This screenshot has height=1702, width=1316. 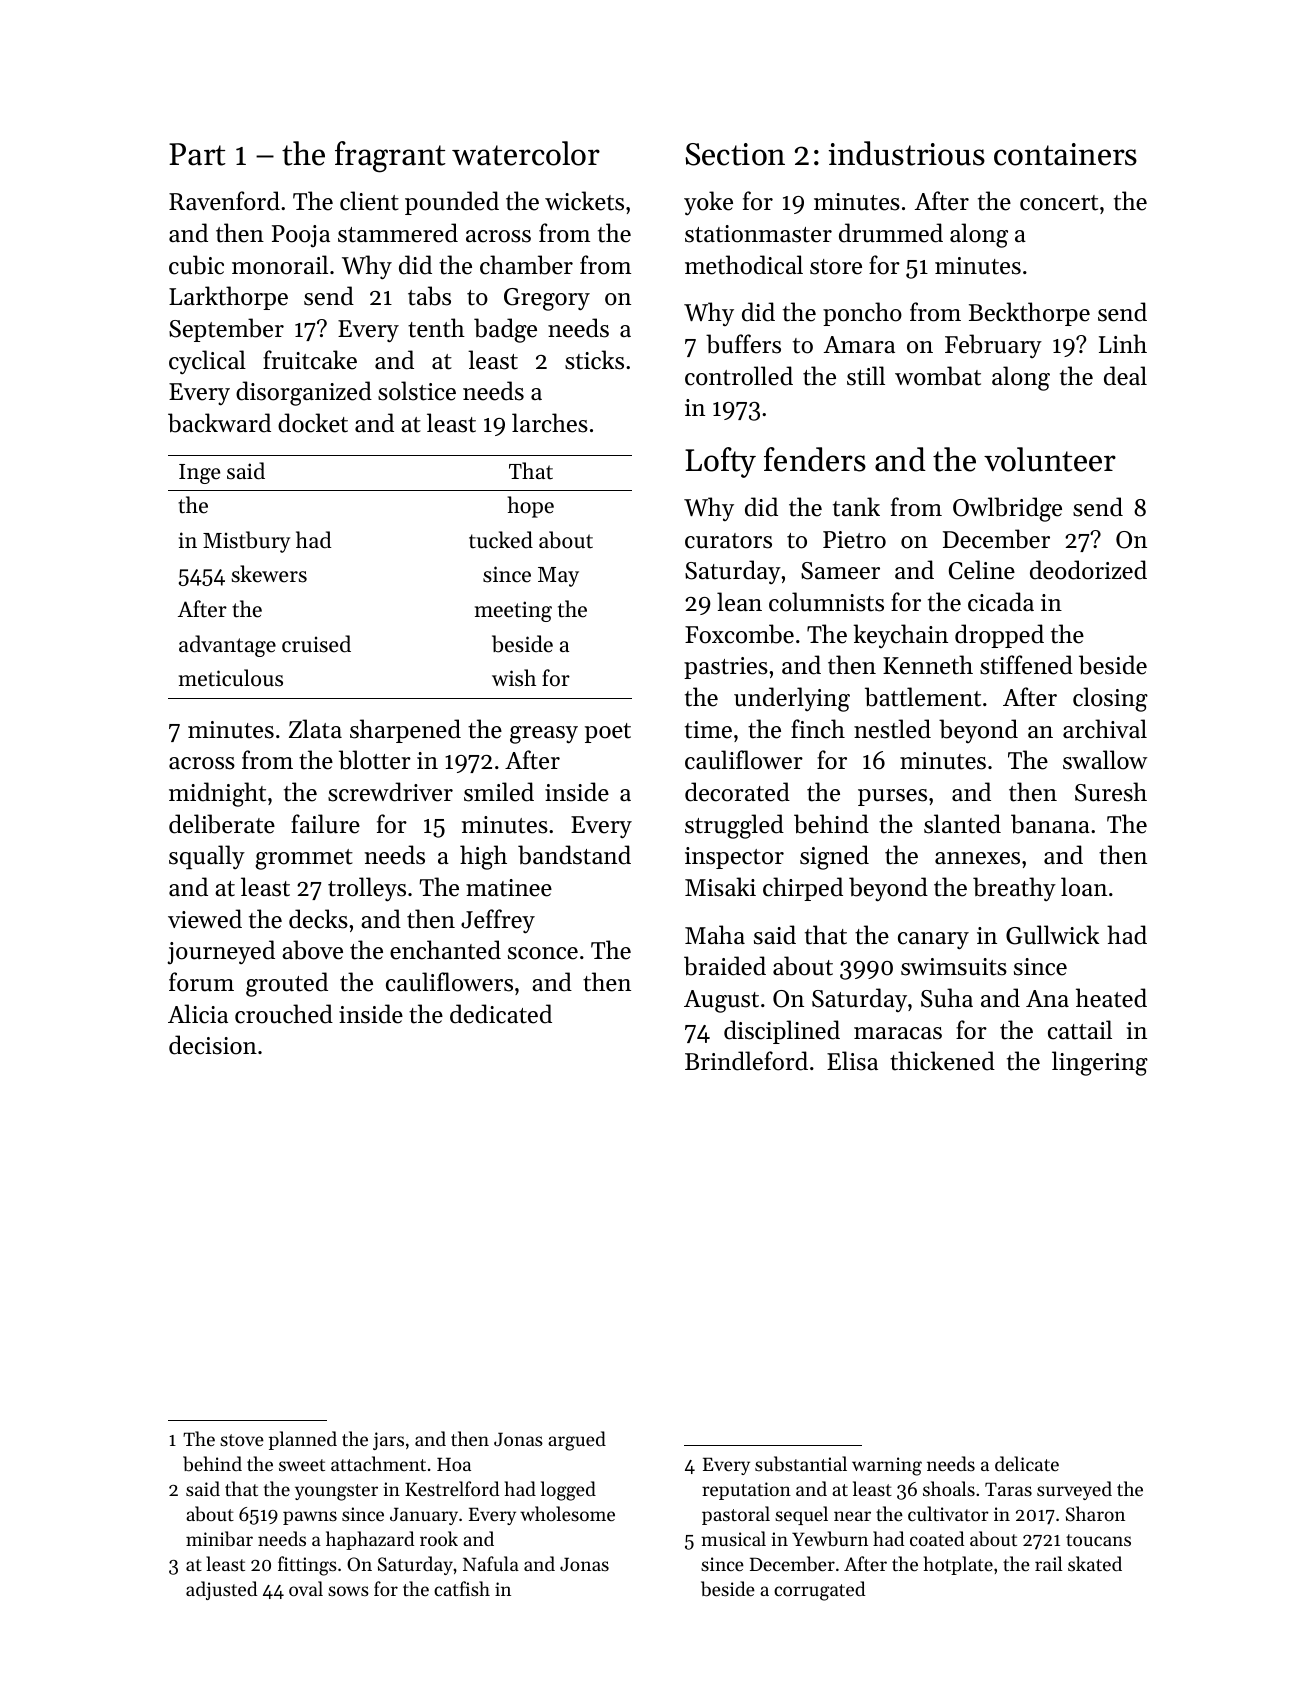 I want to click on February, so click(x=993, y=346).
